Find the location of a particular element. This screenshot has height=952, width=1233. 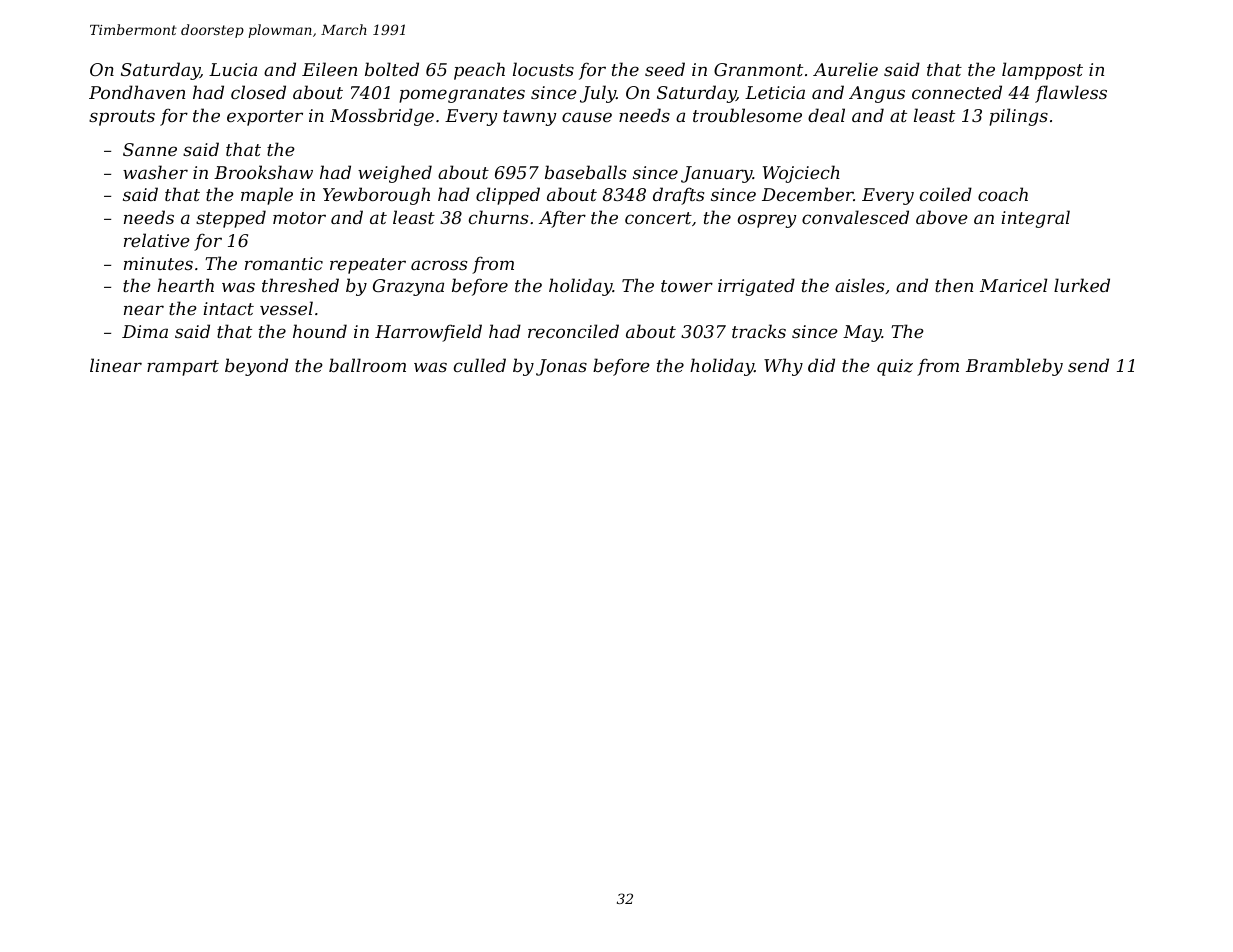

Mossbridge is located at coordinates (382, 117).
